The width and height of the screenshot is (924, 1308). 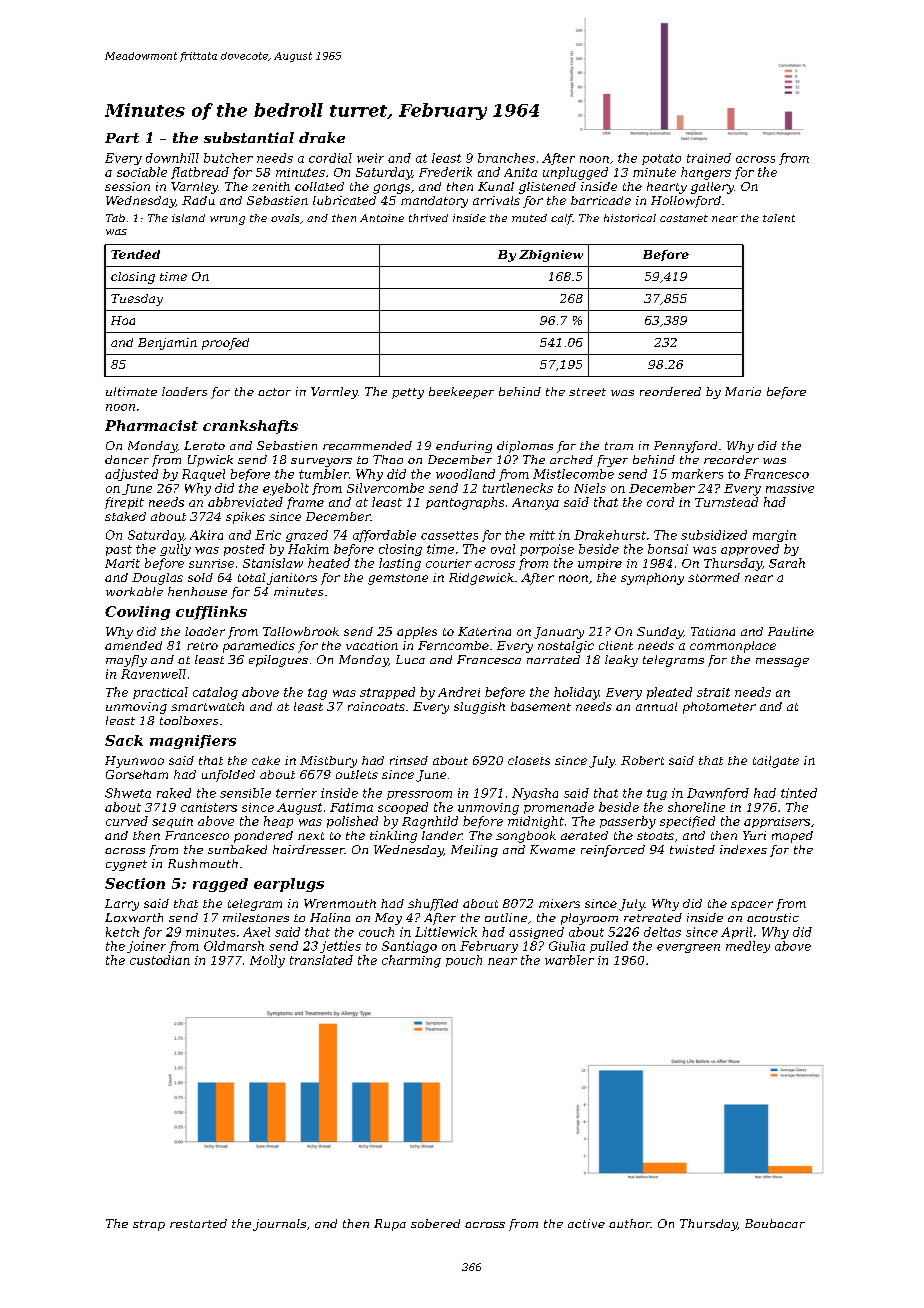 What do you see at coordinates (652, 579) in the screenshot?
I see `symphony` at bounding box center [652, 579].
